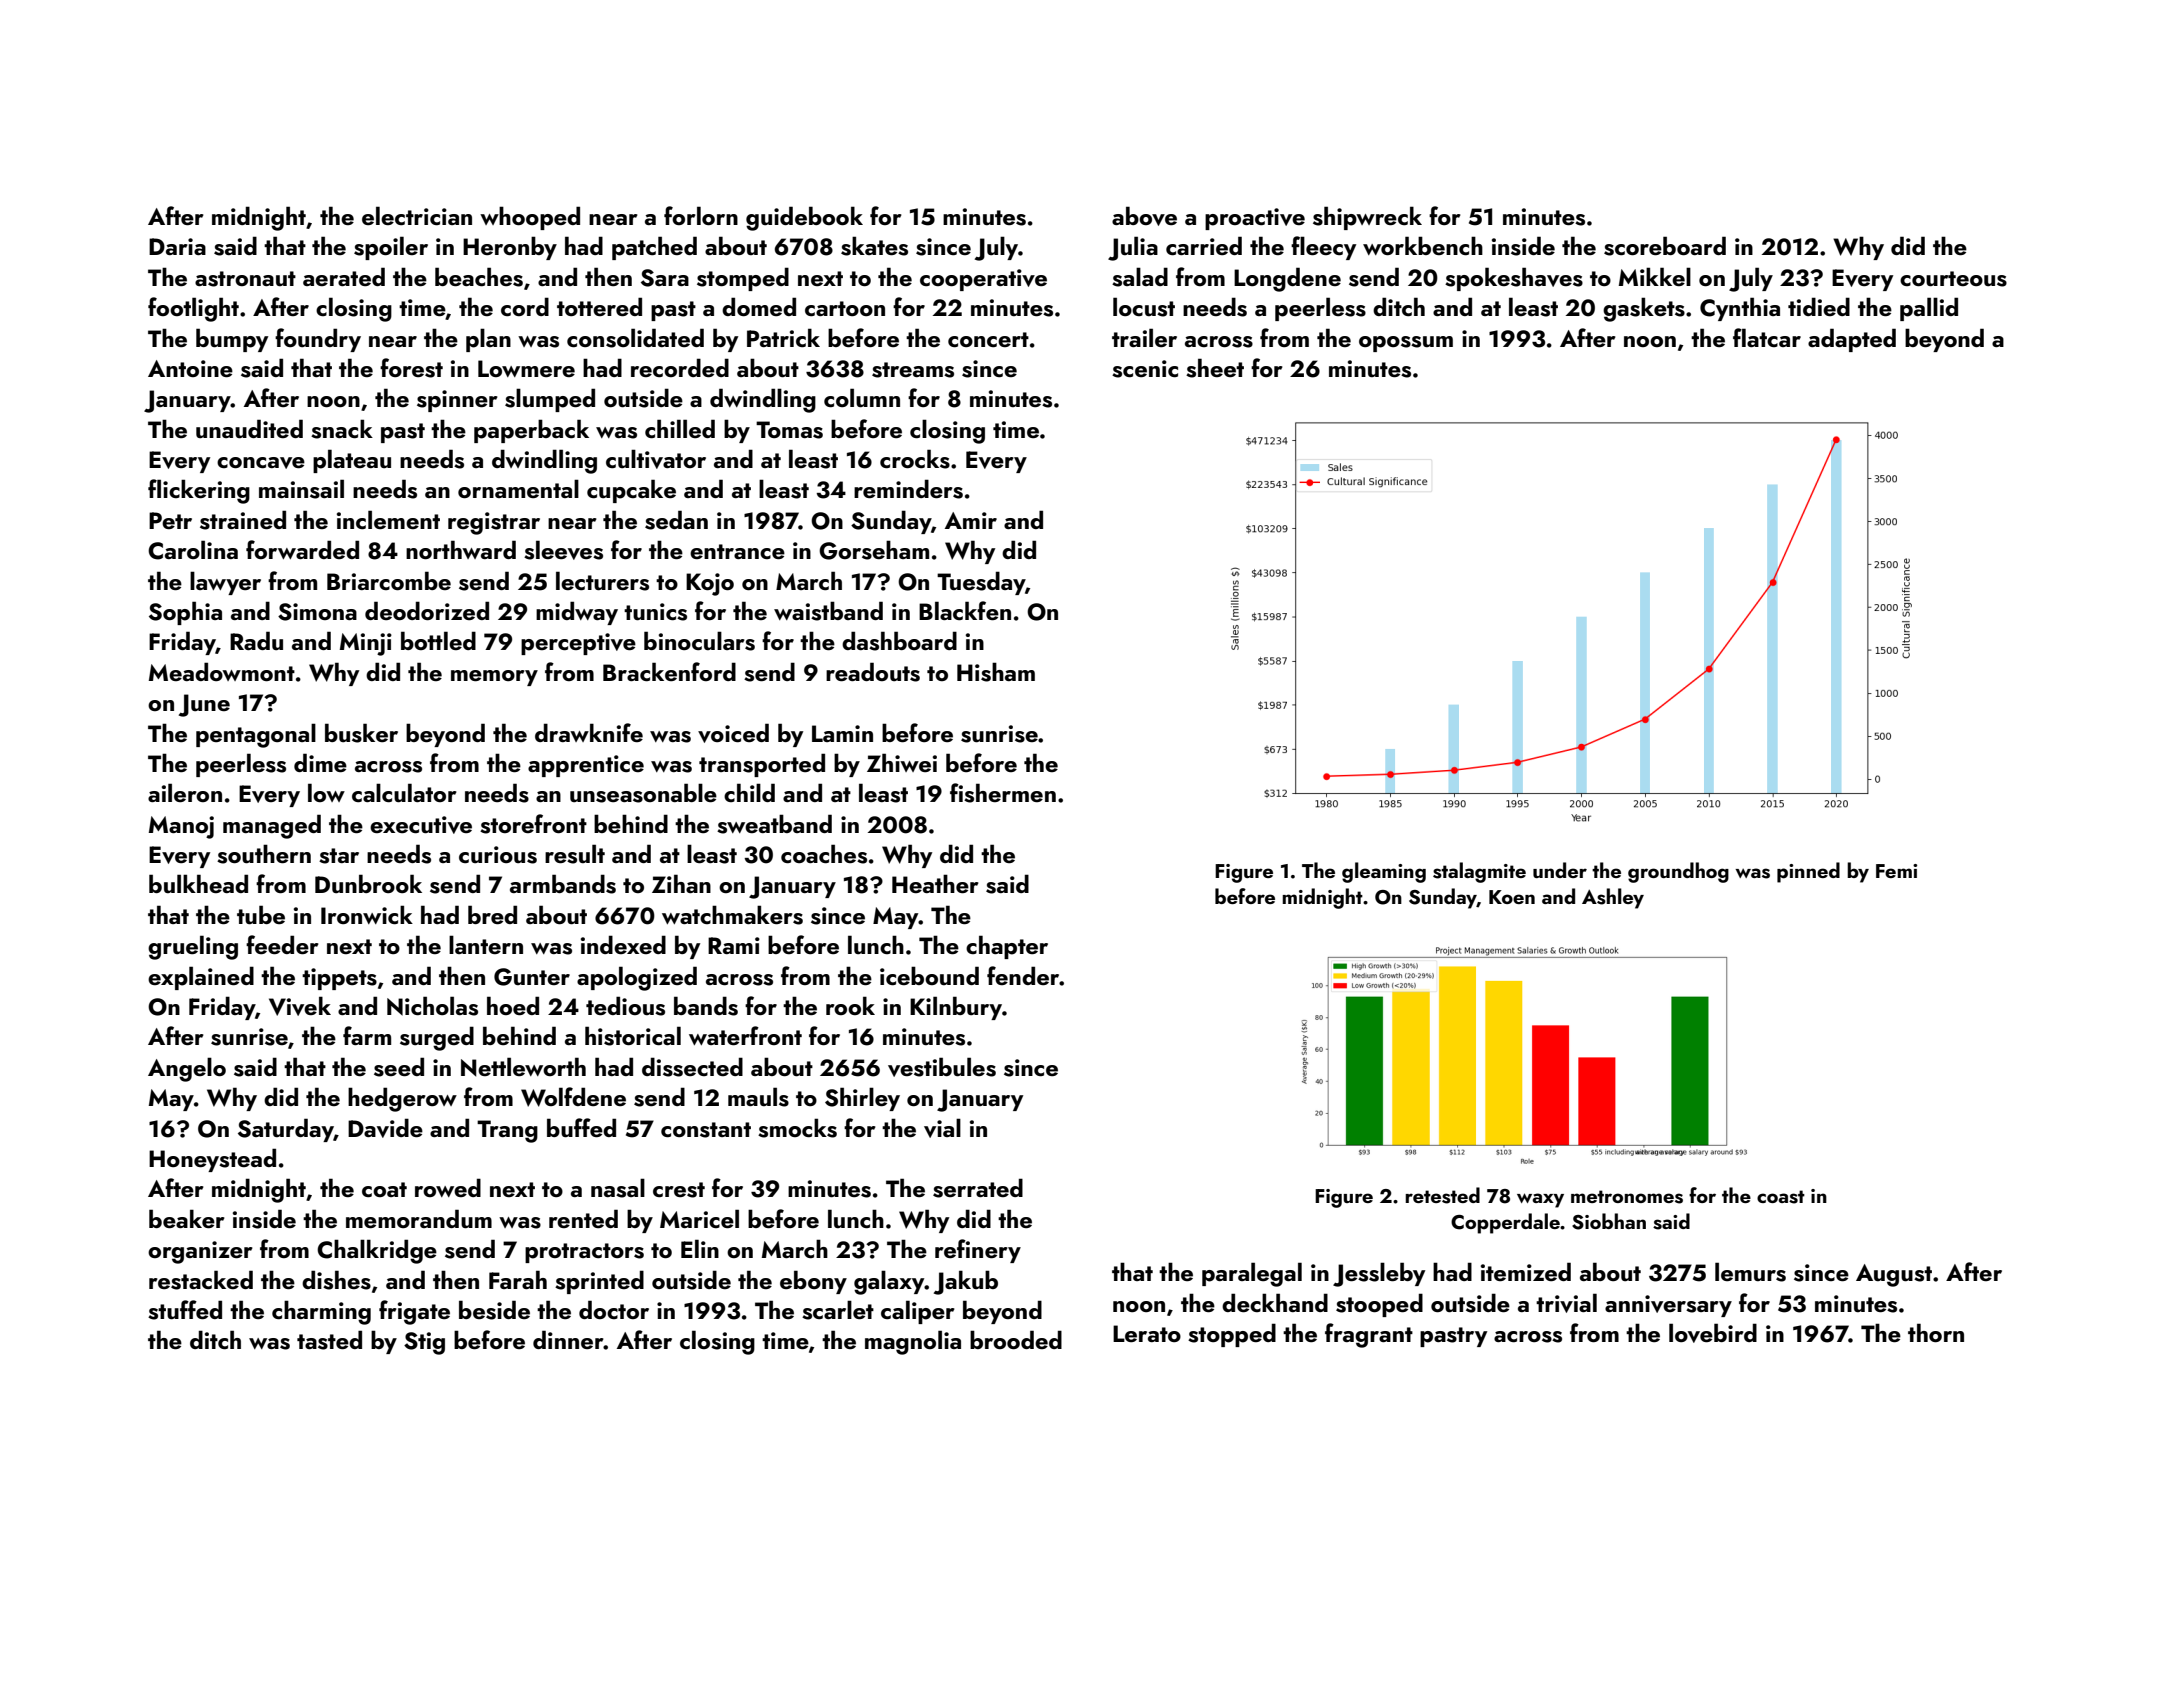  What do you see at coordinates (1953, 279) in the image?
I see `courteous` at bounding box center [1953, 279].
